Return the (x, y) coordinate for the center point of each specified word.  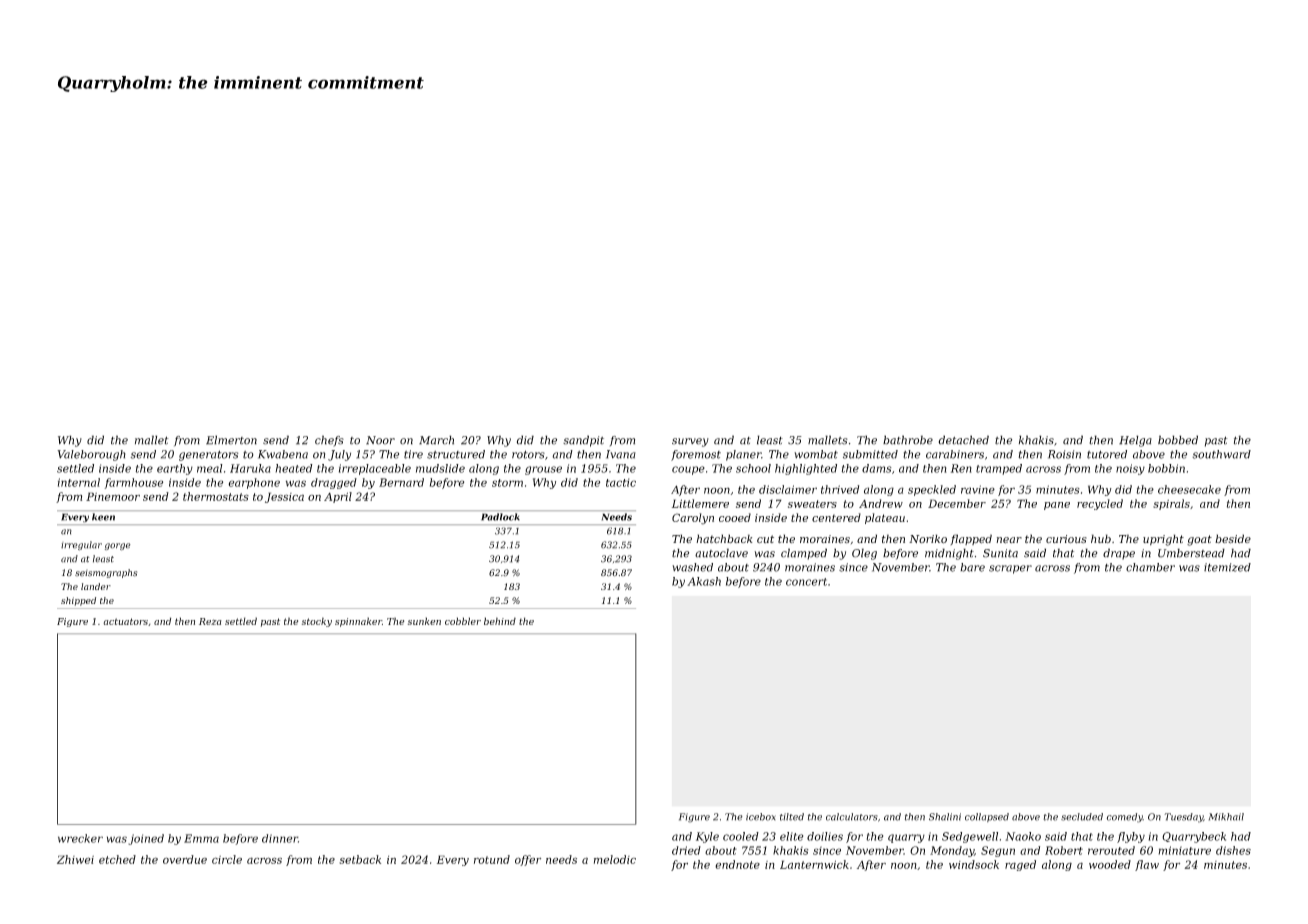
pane (1057, 506)
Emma (201, 838)
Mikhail (1226, 817)
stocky (317, 622)
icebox (761, 817)
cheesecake (1189, 489)
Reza (210, 621)
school (753, 468)
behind (500, 621)
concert (806, 582)
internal (79, 482)
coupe (688, 470)
